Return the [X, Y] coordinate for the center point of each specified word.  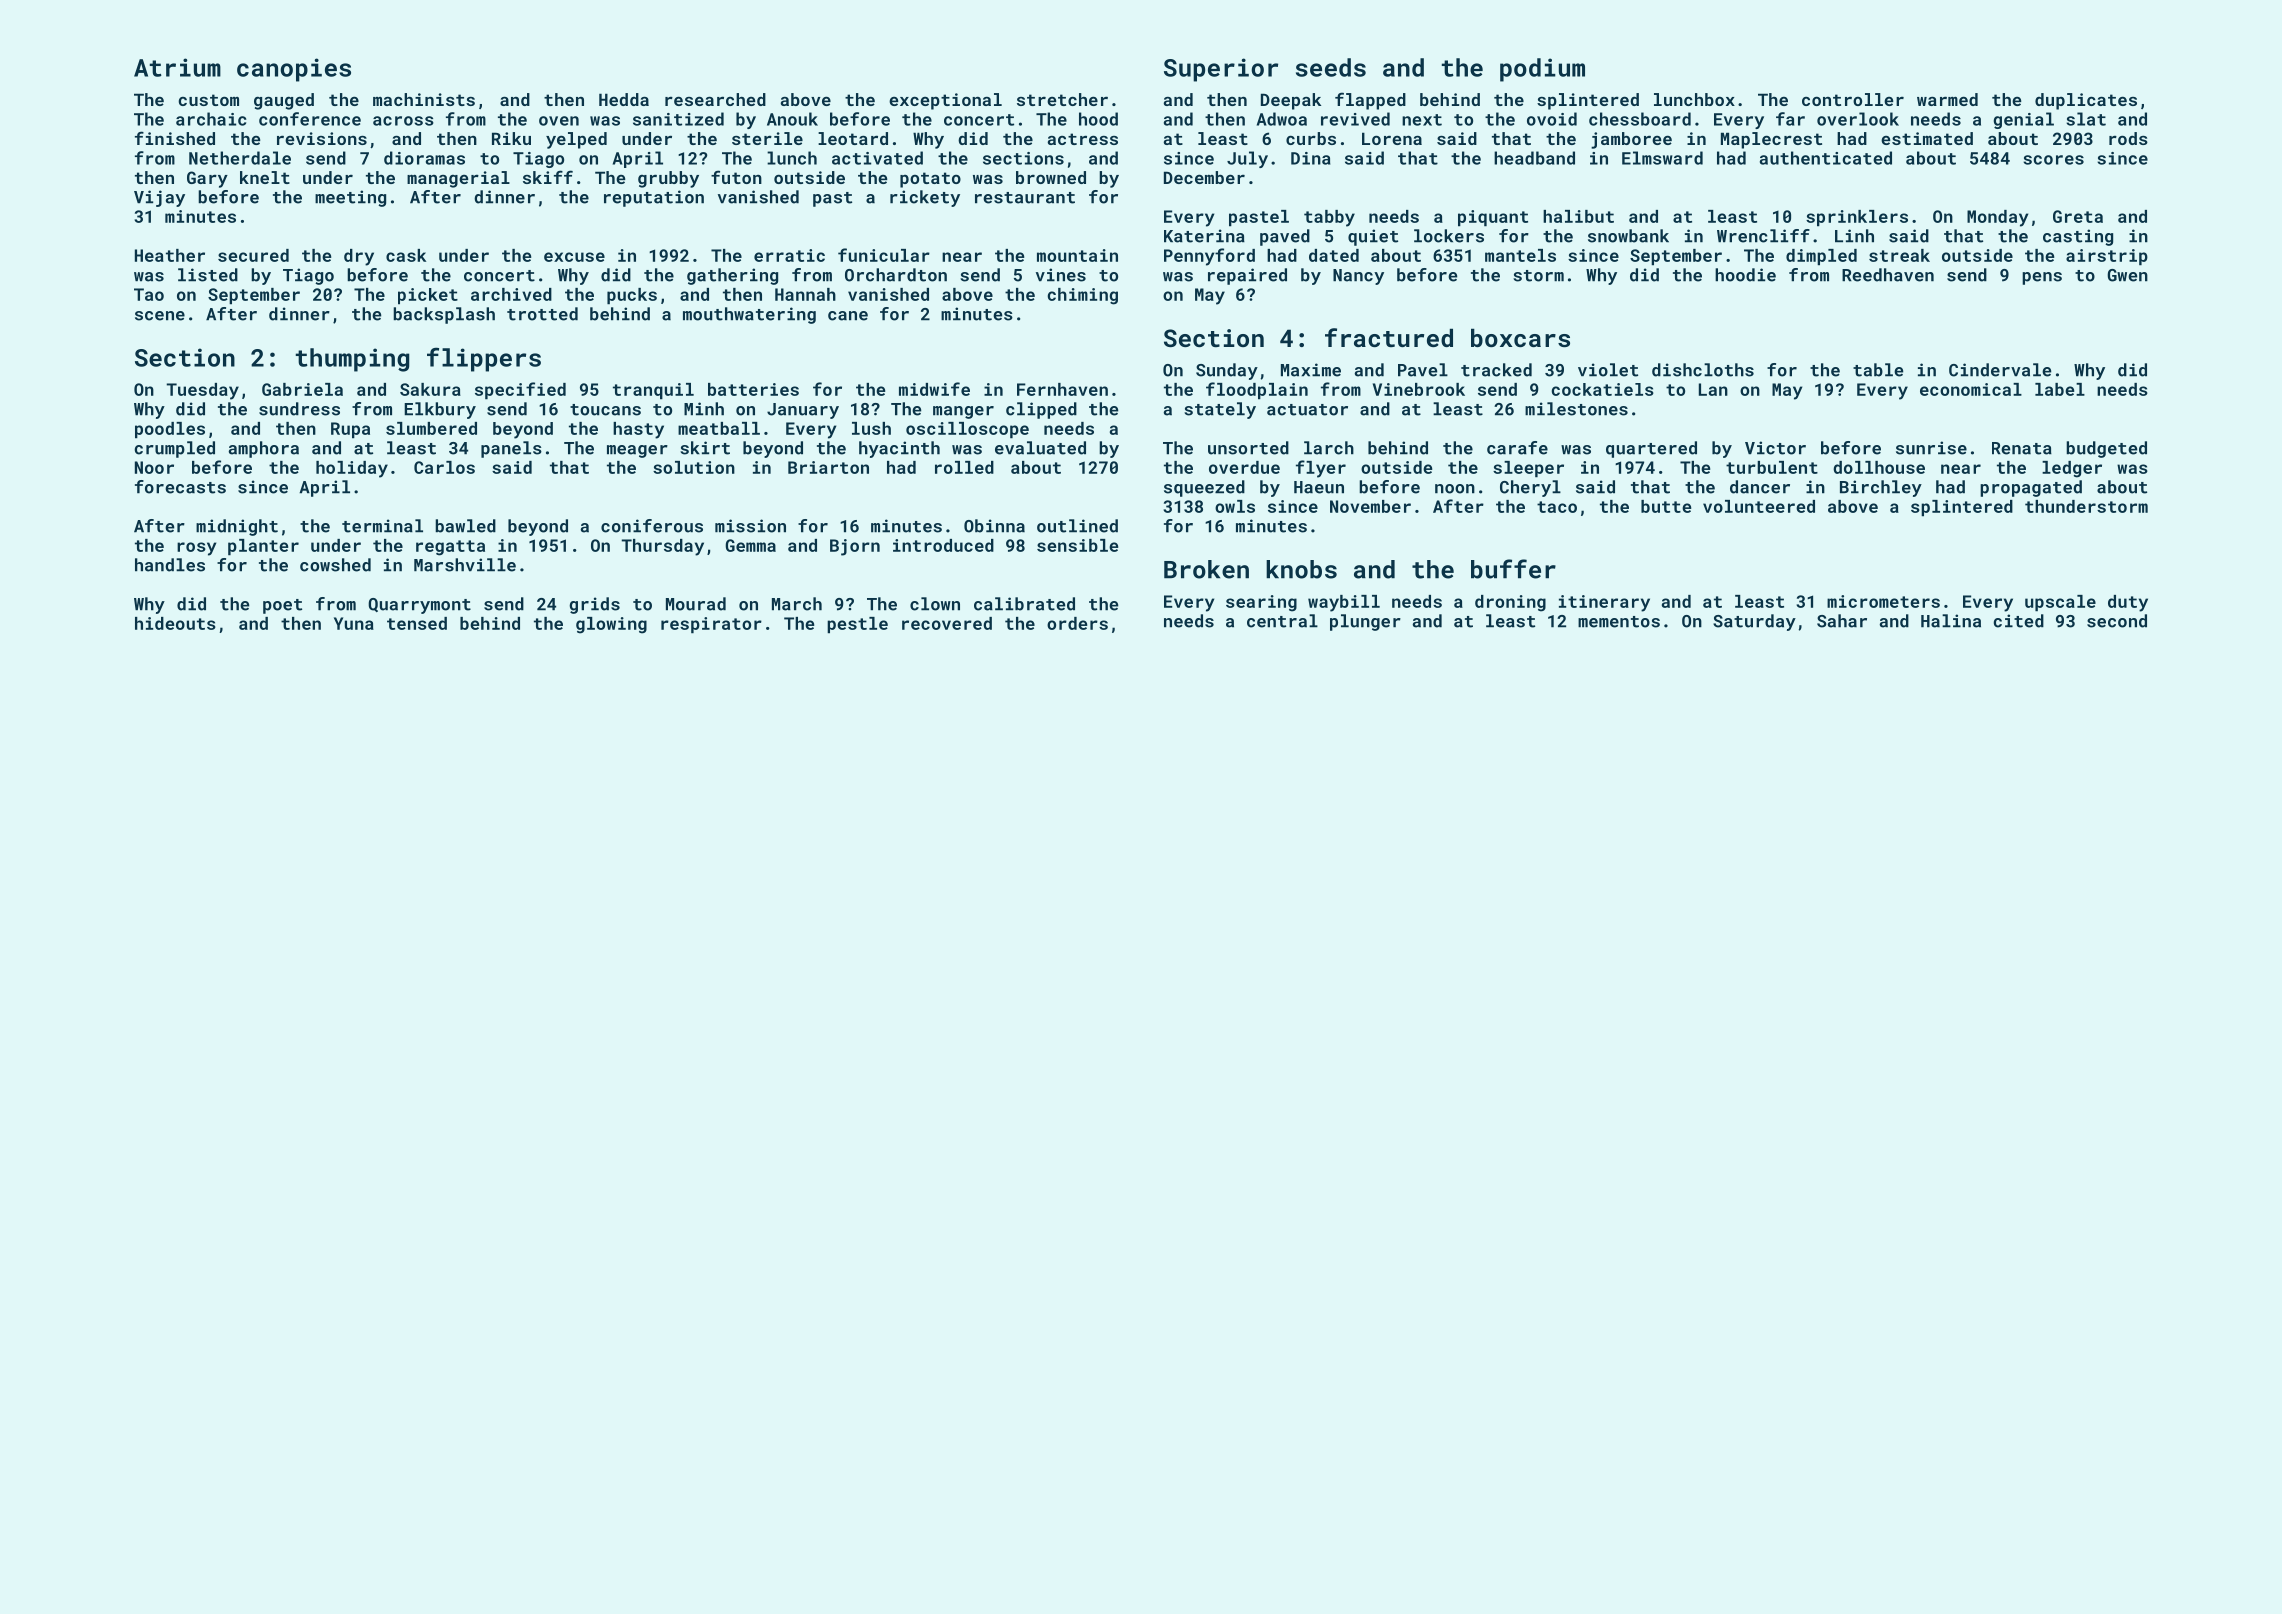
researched [715, 99]
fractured [1389, 337]
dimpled [1821, 257]
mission [750, 526]
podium [1542, 70]
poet [282, 606]
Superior [1221, 70]
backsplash [444, 315]
